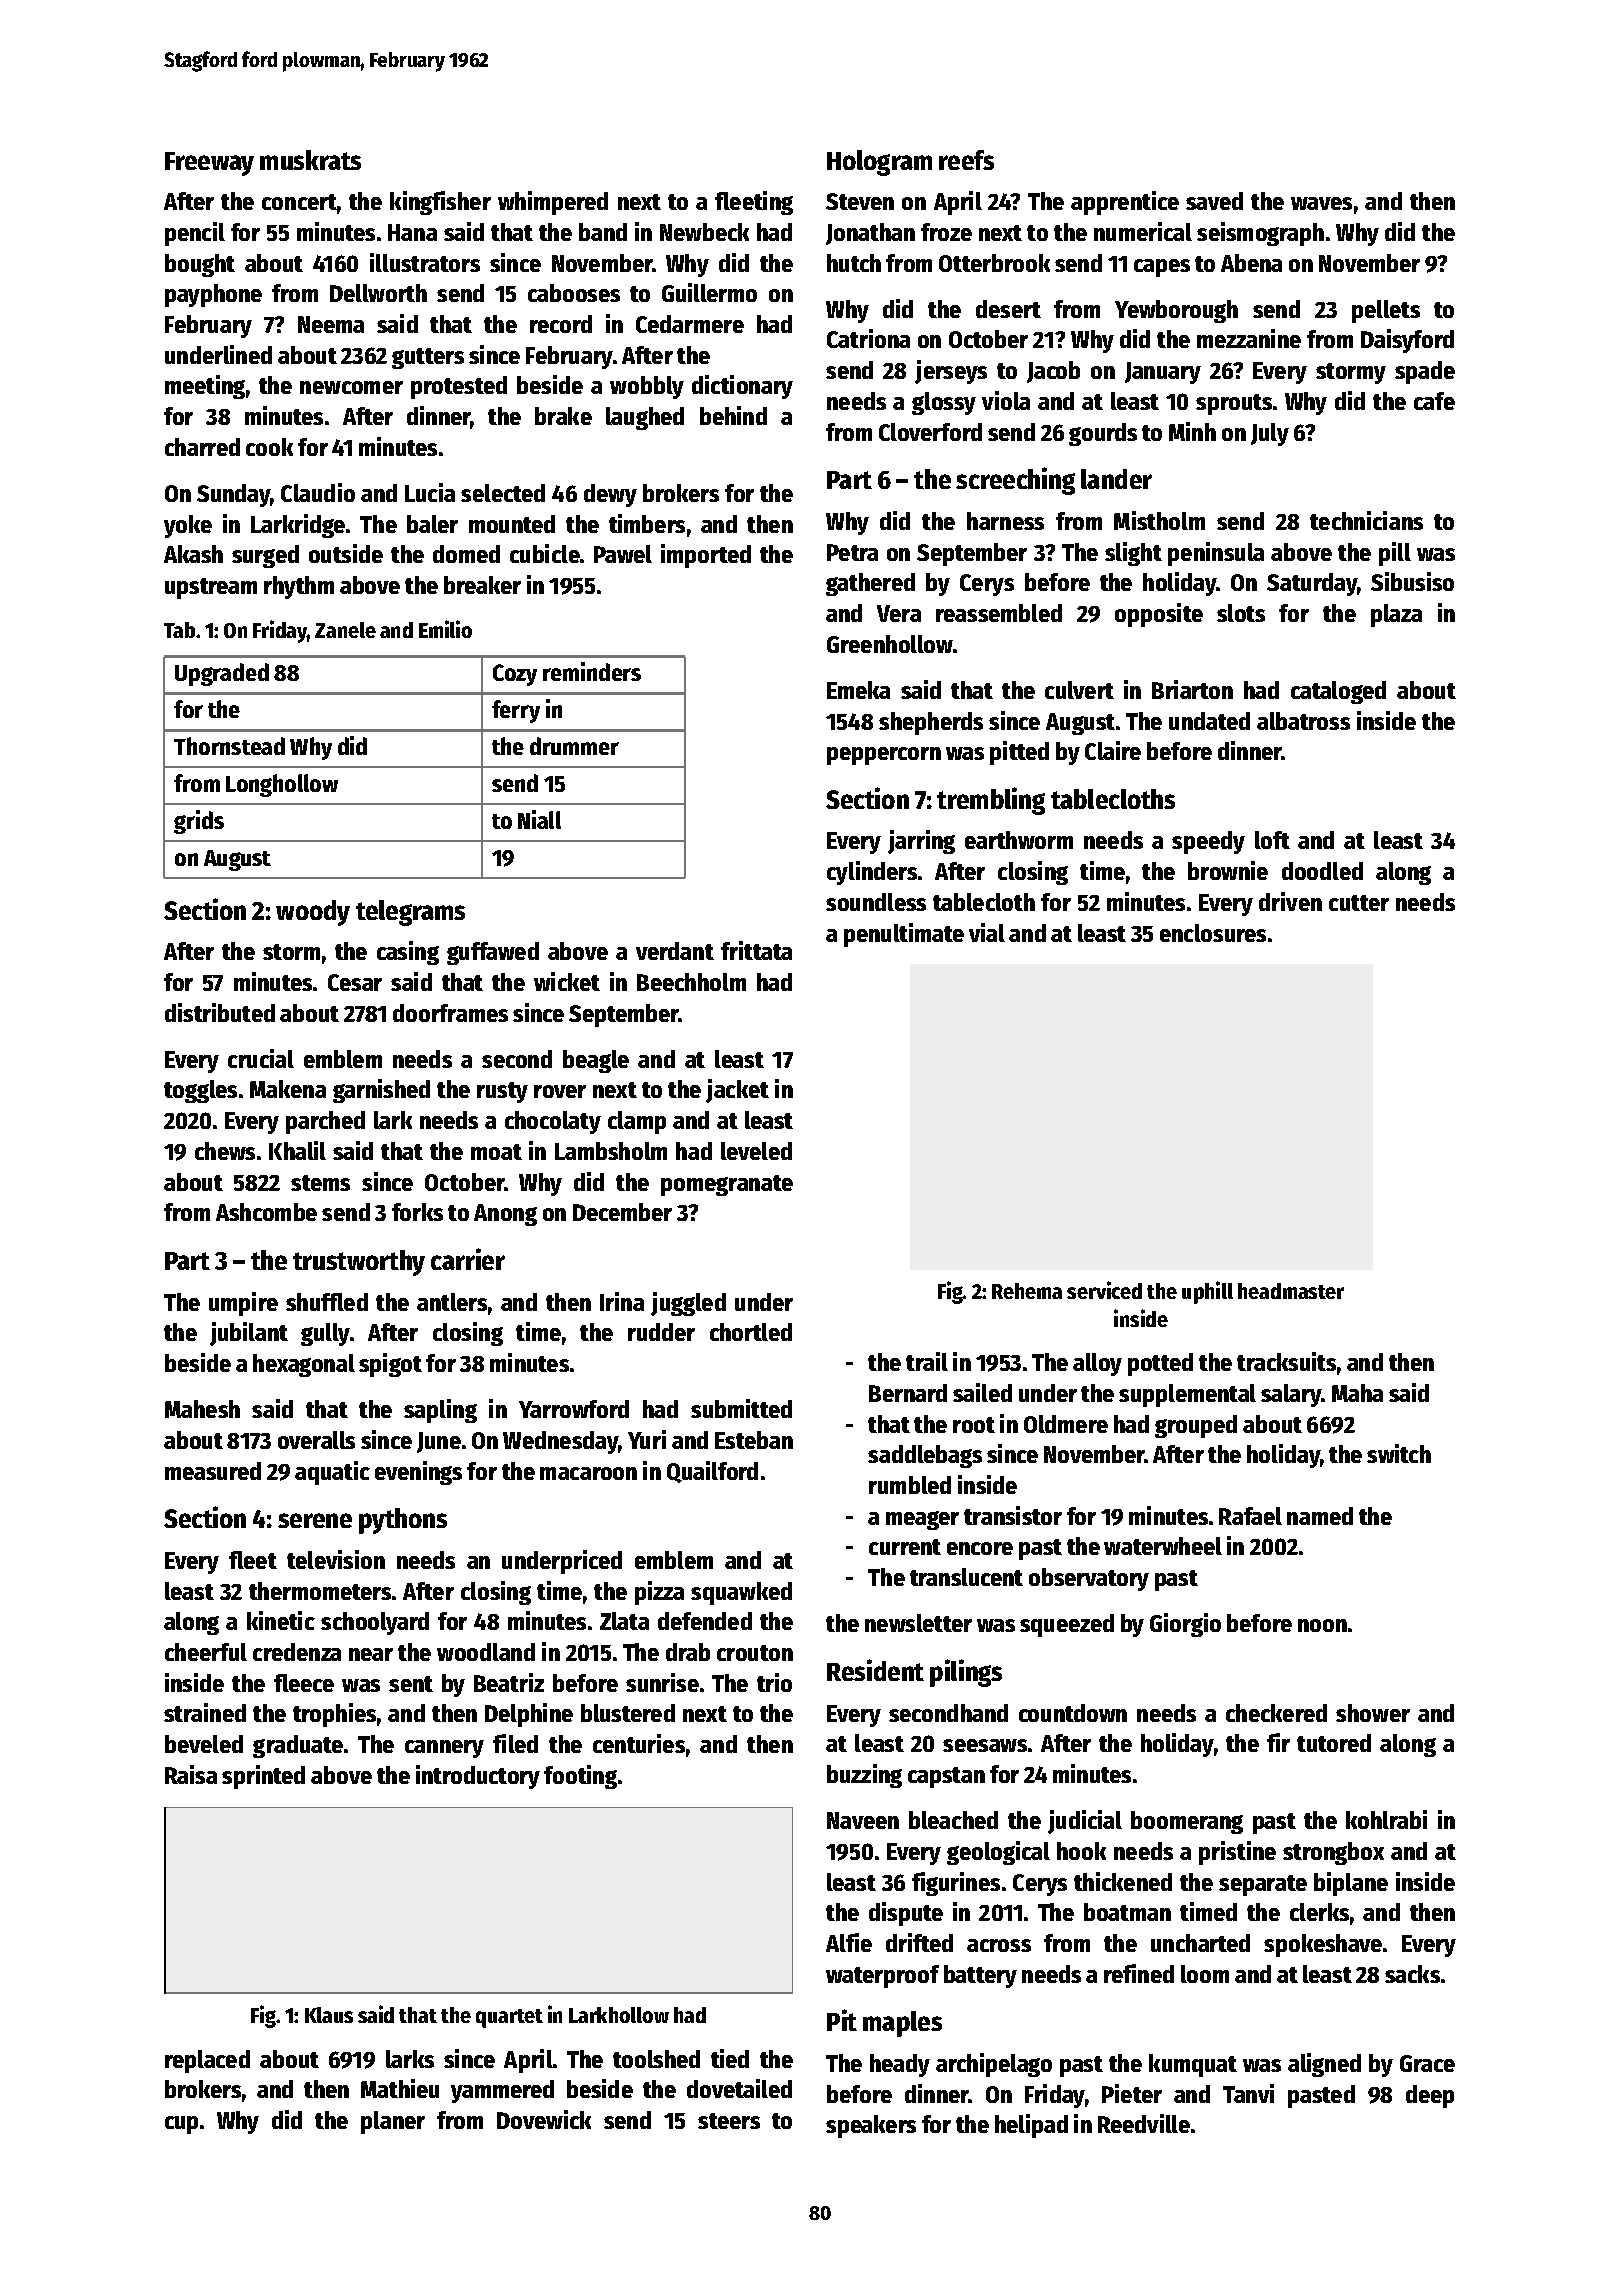 This page has height=2292, width=1620. I want to click on waves, so click(1321, 203).
